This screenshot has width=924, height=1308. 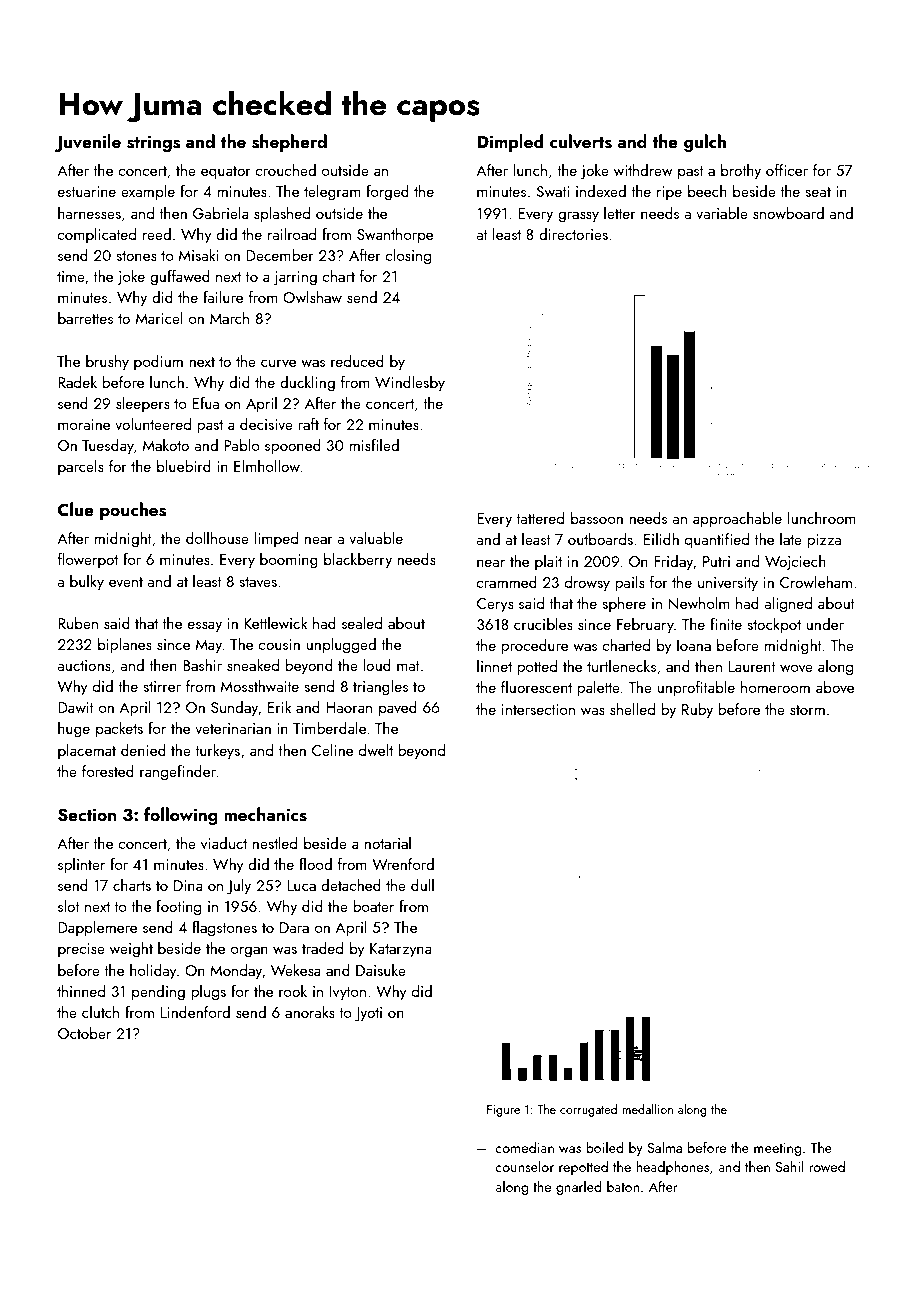 I want to click on Sahil, so click(x=789, y=1166).
